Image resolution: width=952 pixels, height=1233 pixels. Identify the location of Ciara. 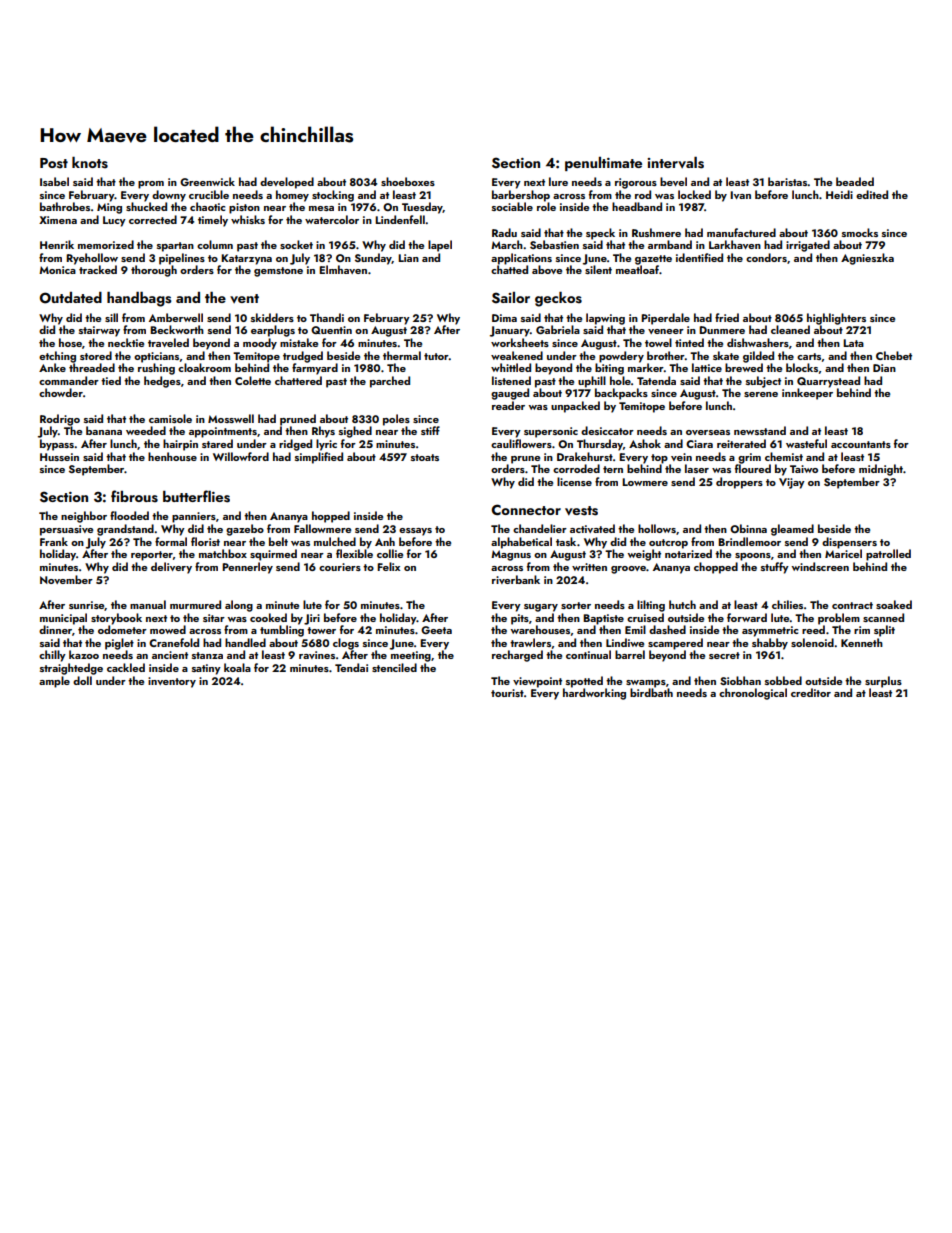
(699, 444).
